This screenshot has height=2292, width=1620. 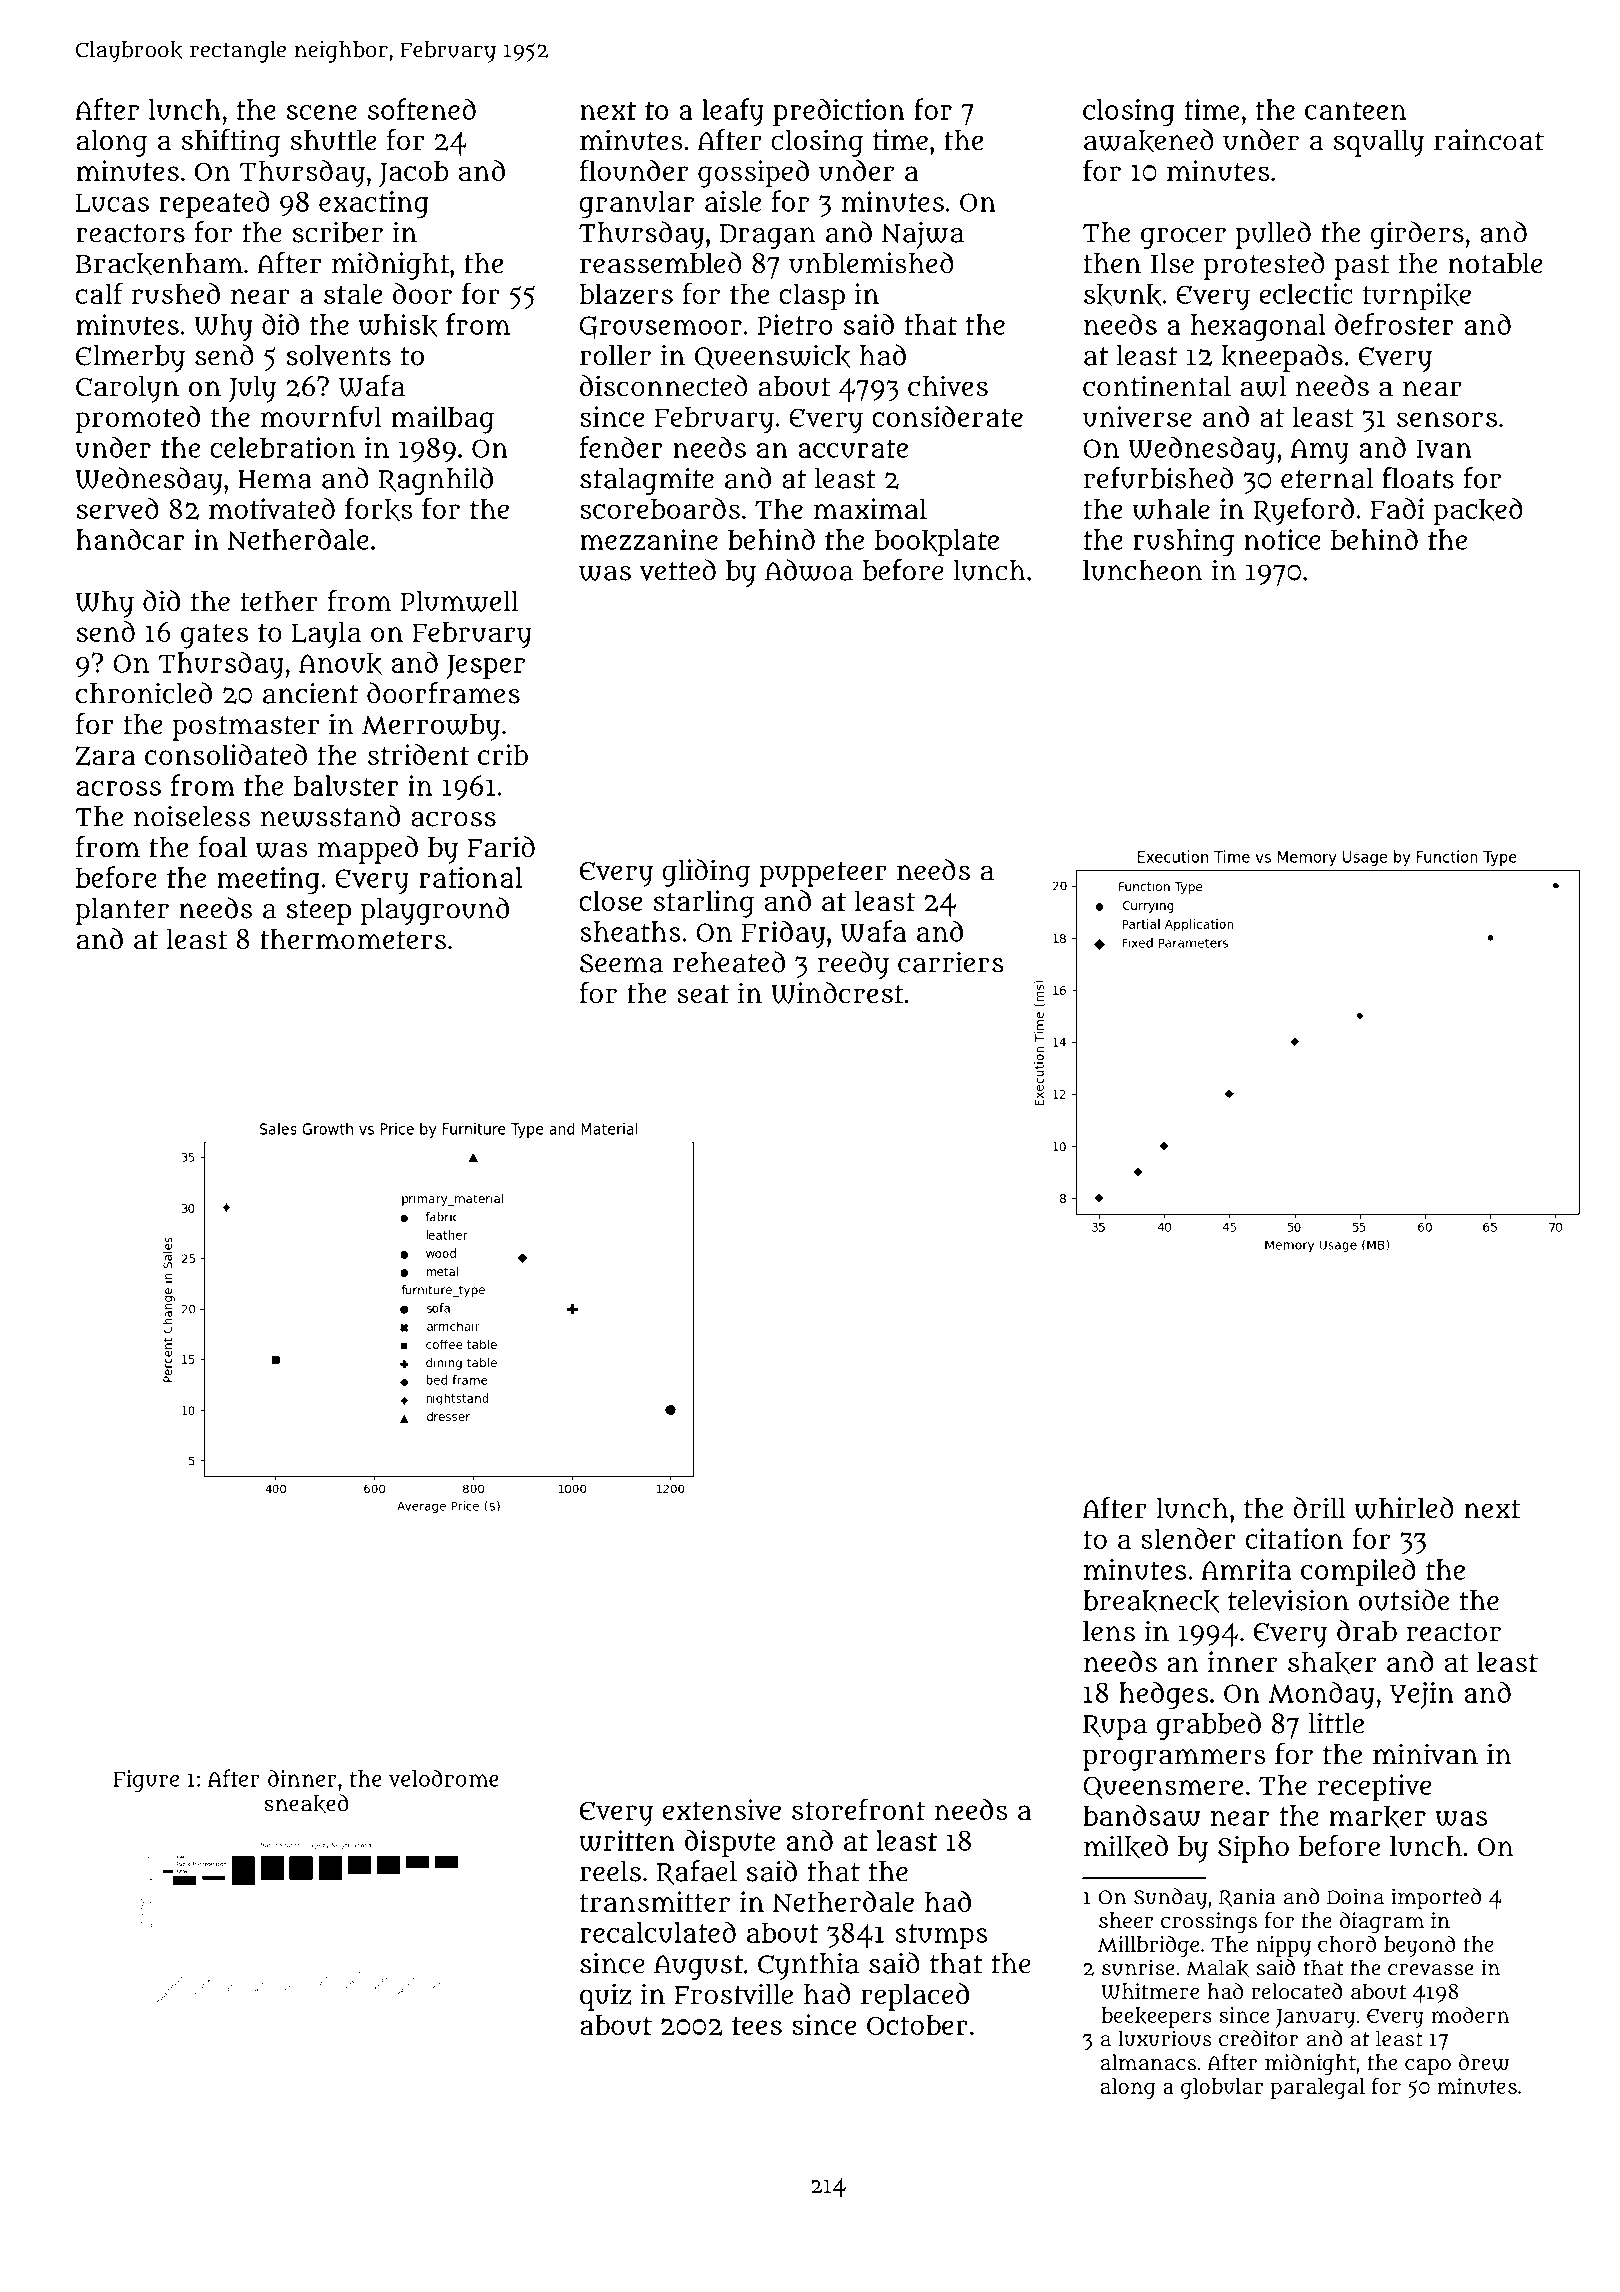 I want to click on carriers, so click(x=951, y=962).
